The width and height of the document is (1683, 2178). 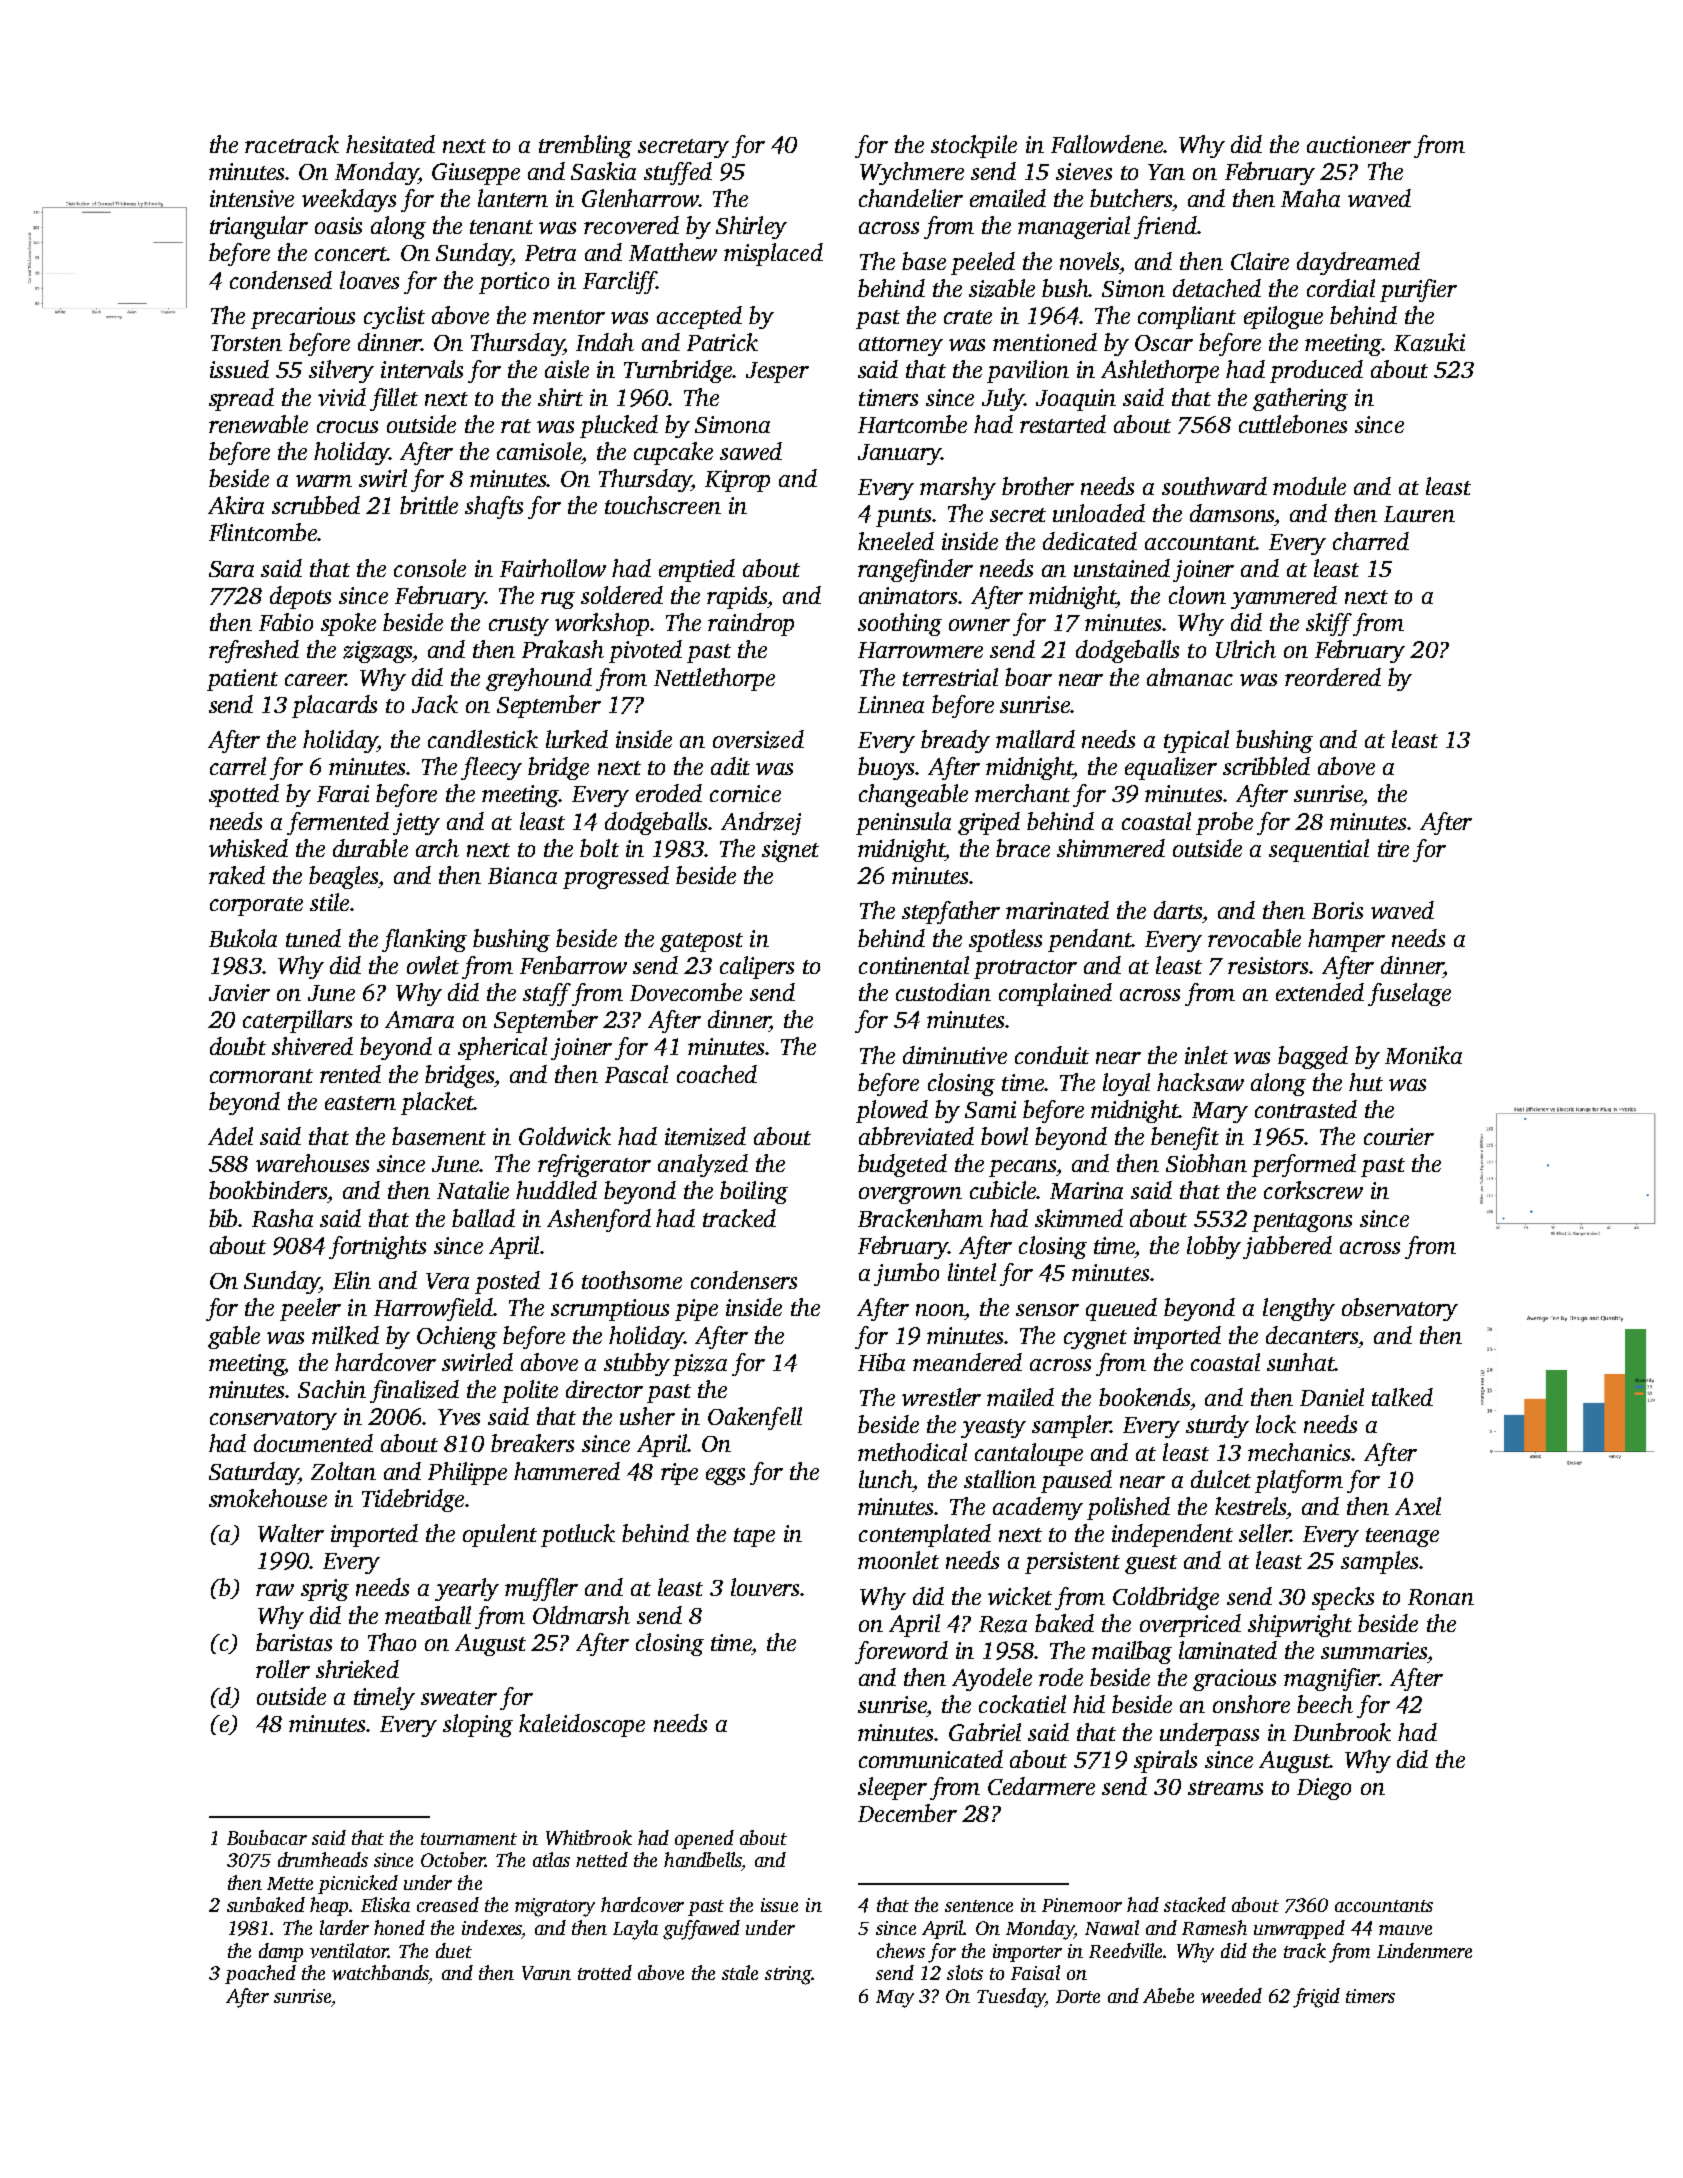 I want to click on diminutive, so click(x=955, y=1055).
